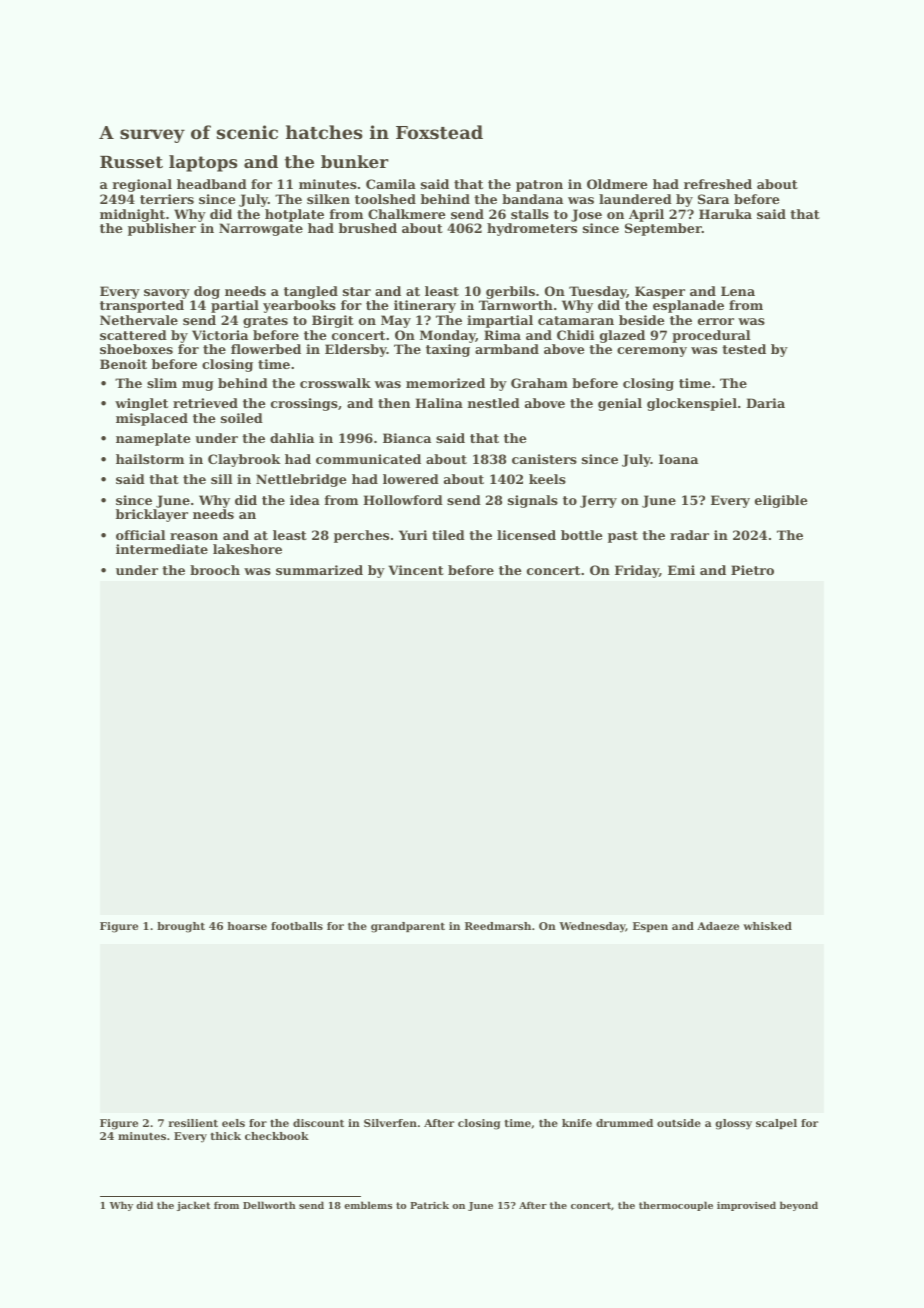 This image has height=1308, width=924. I want to click on Haruka, so click(725, 214).
